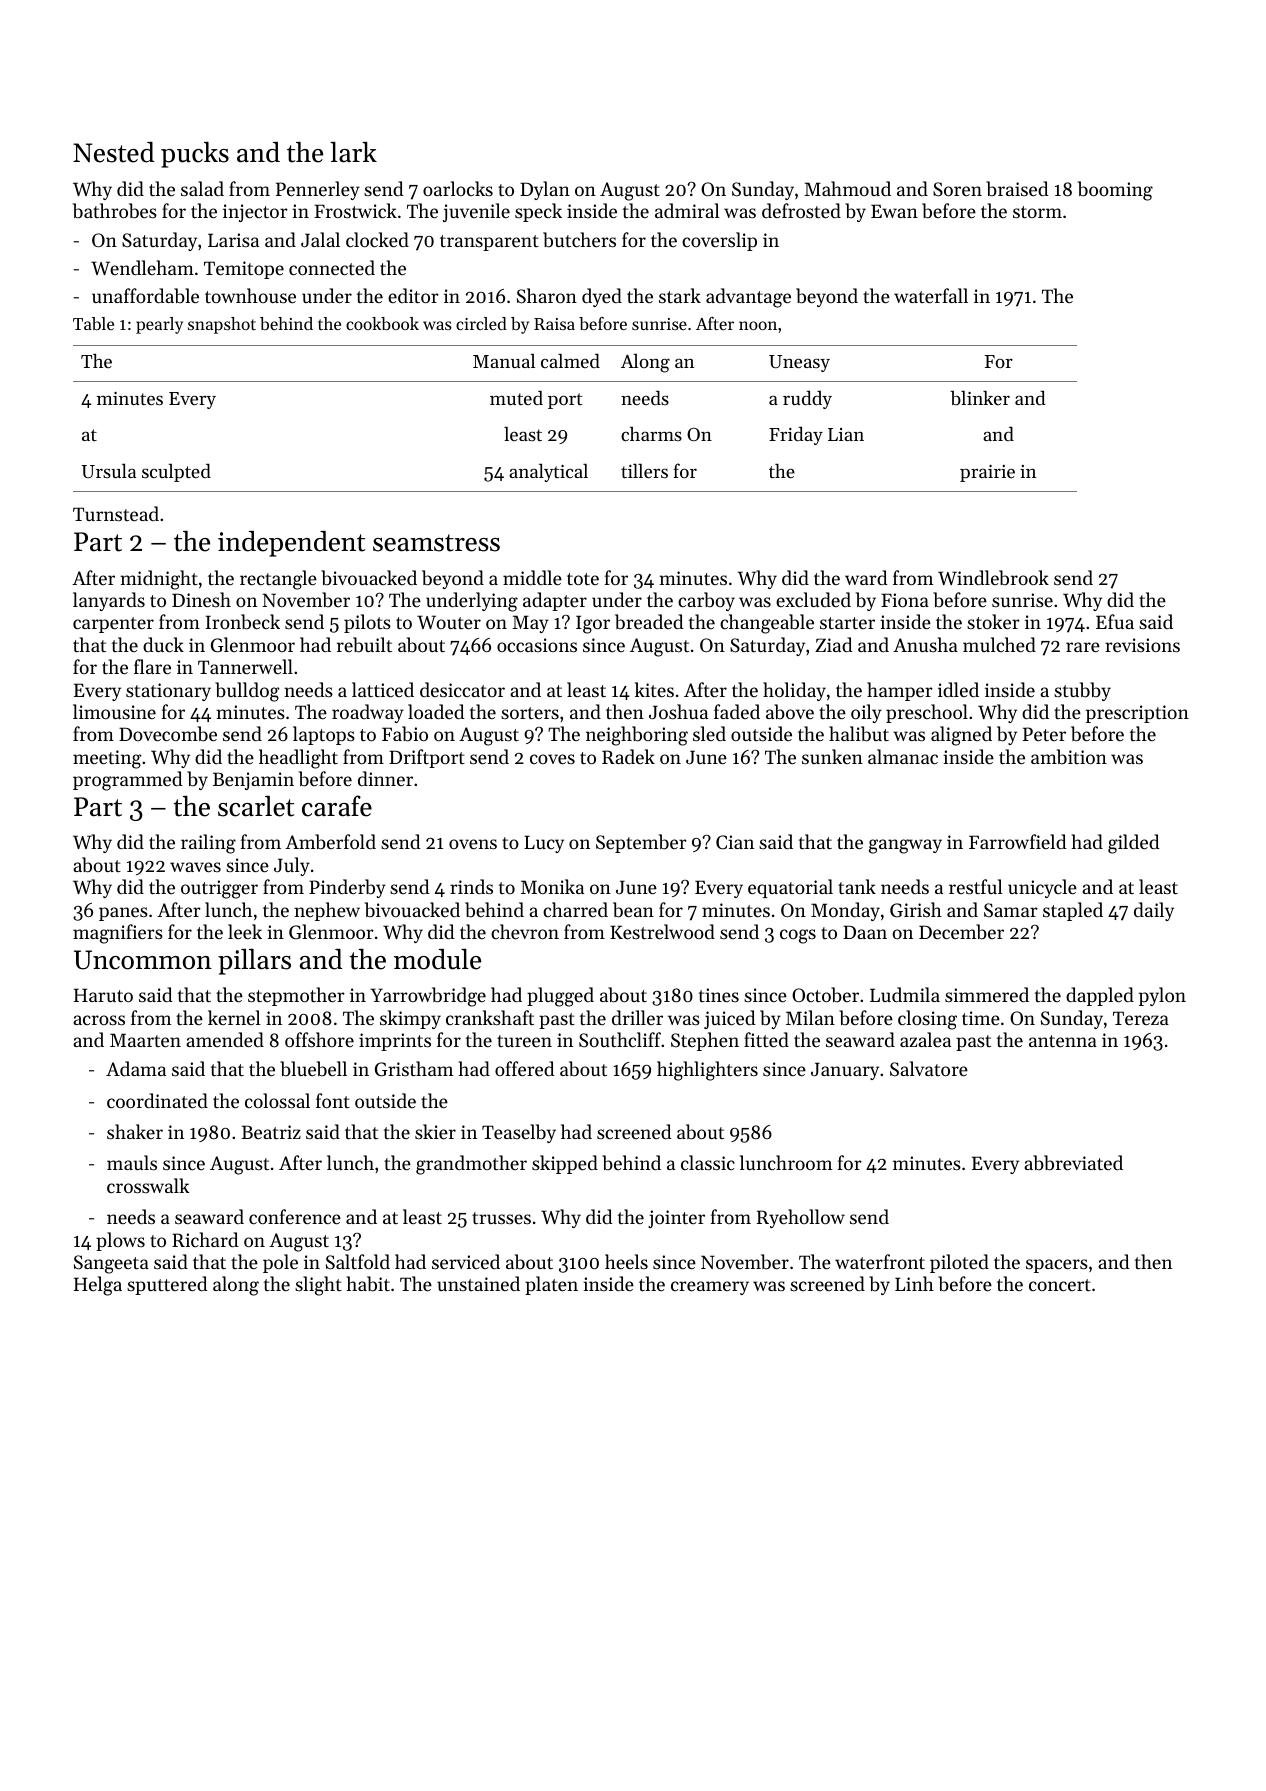  Describe the element at coordinates (1073, 1163) in the screenshot. I see `abbreviated` at that location.
